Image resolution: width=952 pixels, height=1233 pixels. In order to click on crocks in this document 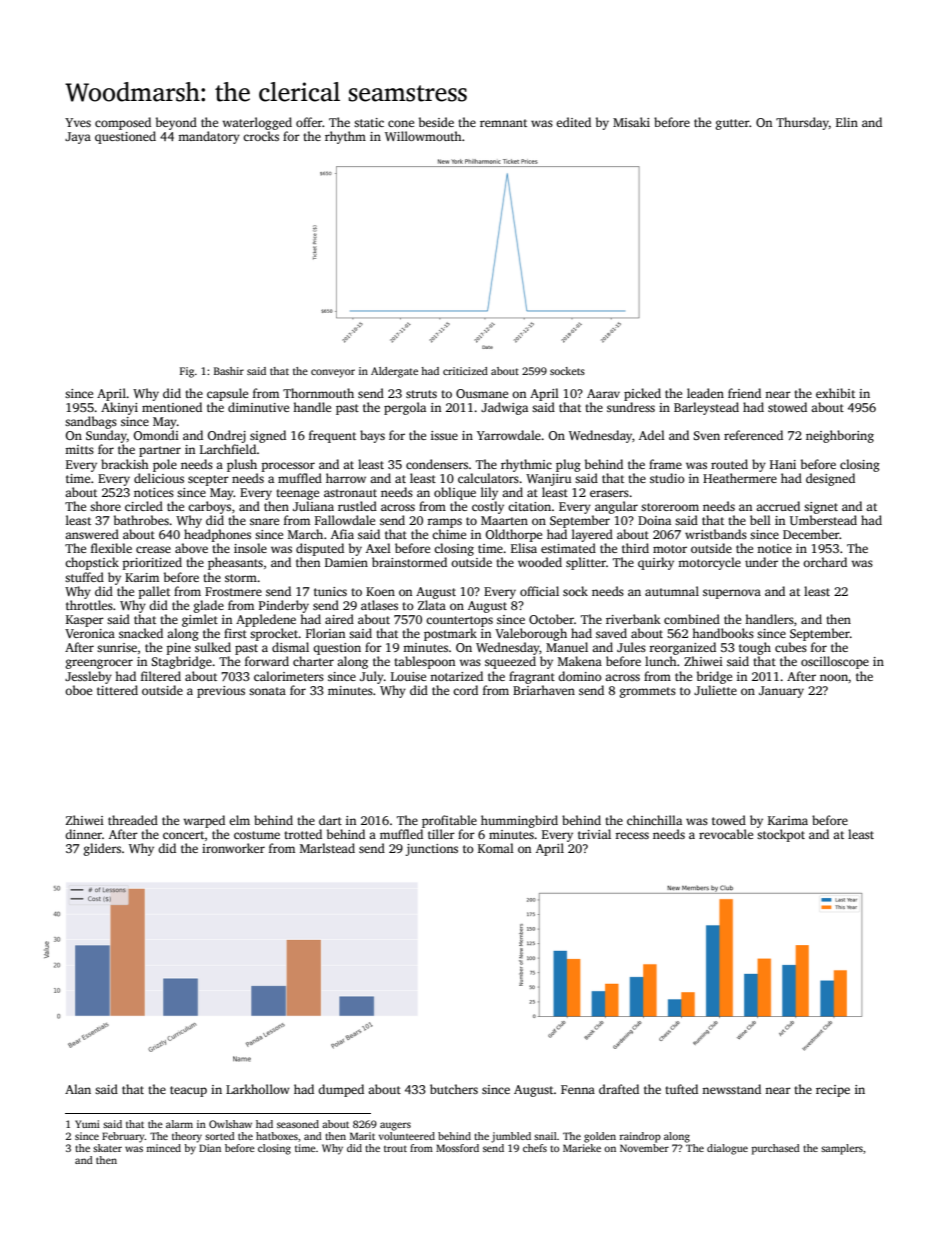, I will do `click(261, 136)`.
